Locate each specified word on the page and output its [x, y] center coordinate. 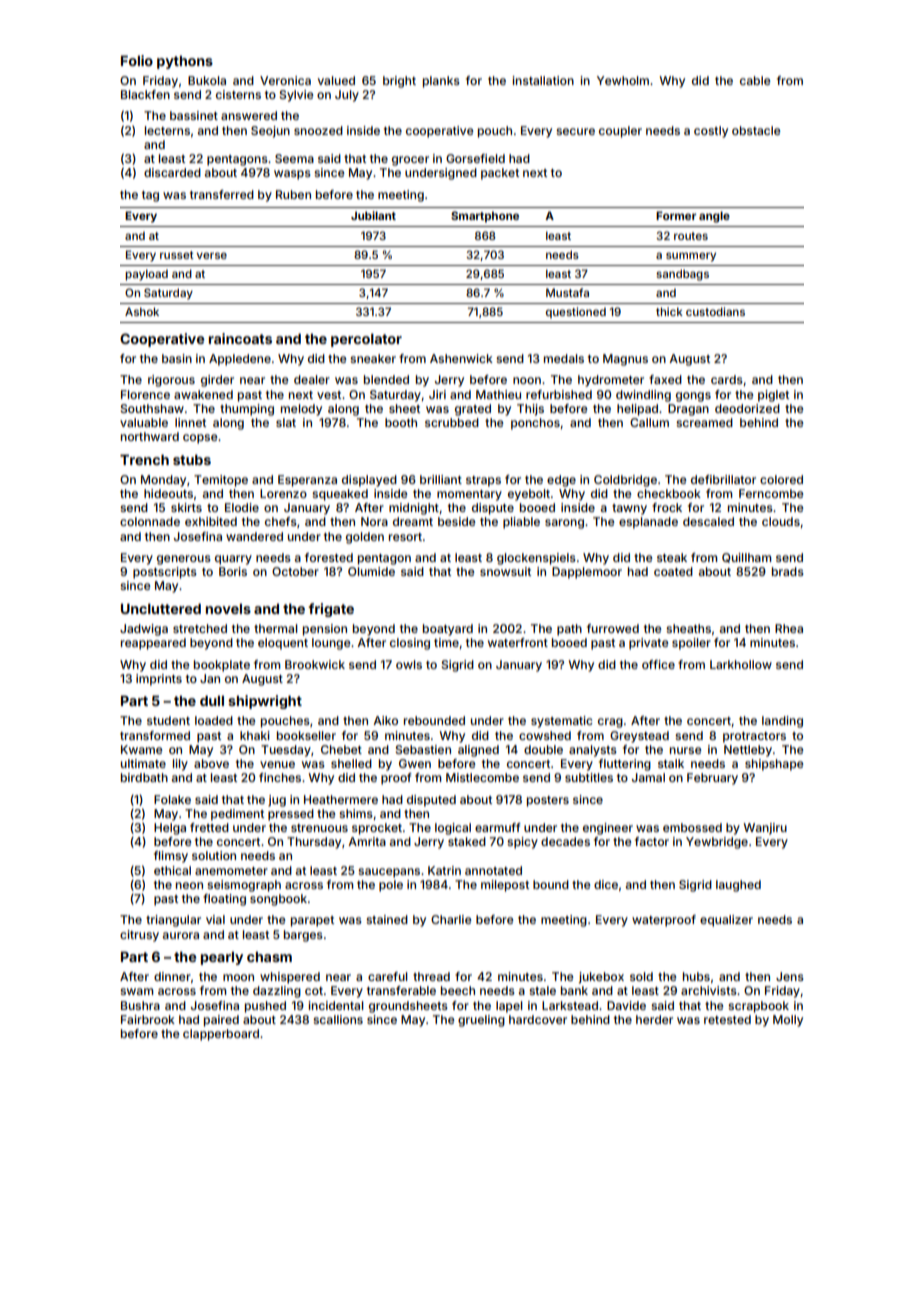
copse [200, 439]
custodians [715, 311]
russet [177, 255]
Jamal [648, 777]
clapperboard [221, 1035]
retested [727, 1019]
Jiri [437, 394]
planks [441, 82]
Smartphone [485, 217]
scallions [338, 1019]
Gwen [415, 763]
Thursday [314, 843]
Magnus [625, 360]
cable [755, 80]
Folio [137, 60]
